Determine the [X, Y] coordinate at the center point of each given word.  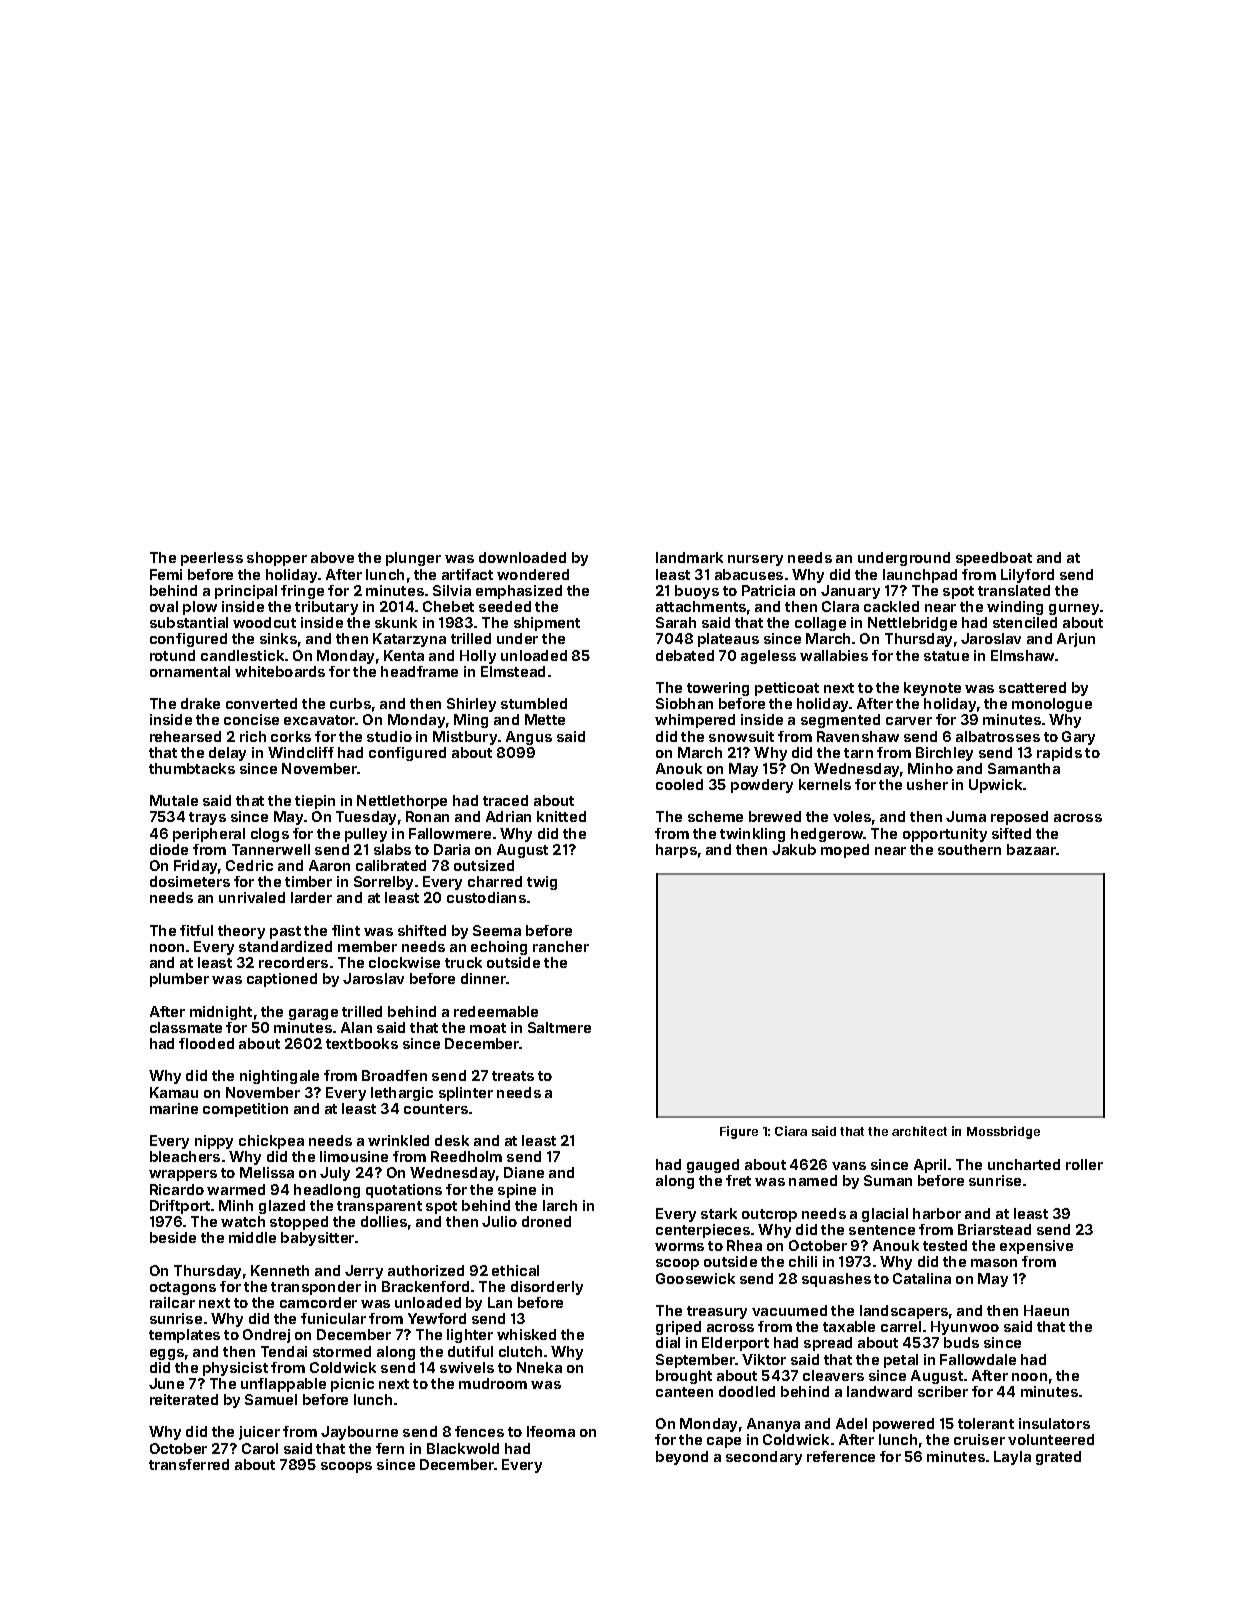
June [166, 1383]
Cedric [249, 865]
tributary [326, 608]
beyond [682, 1458]
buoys [697, 592]
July [335, 1174]
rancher [561, 946]
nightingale [279, 1077]
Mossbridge [1003, 1132]
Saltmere [559, 1027]
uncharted [1024, 1164]
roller [1084, 1164]
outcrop [769, 1215]
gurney [1075, 609]
